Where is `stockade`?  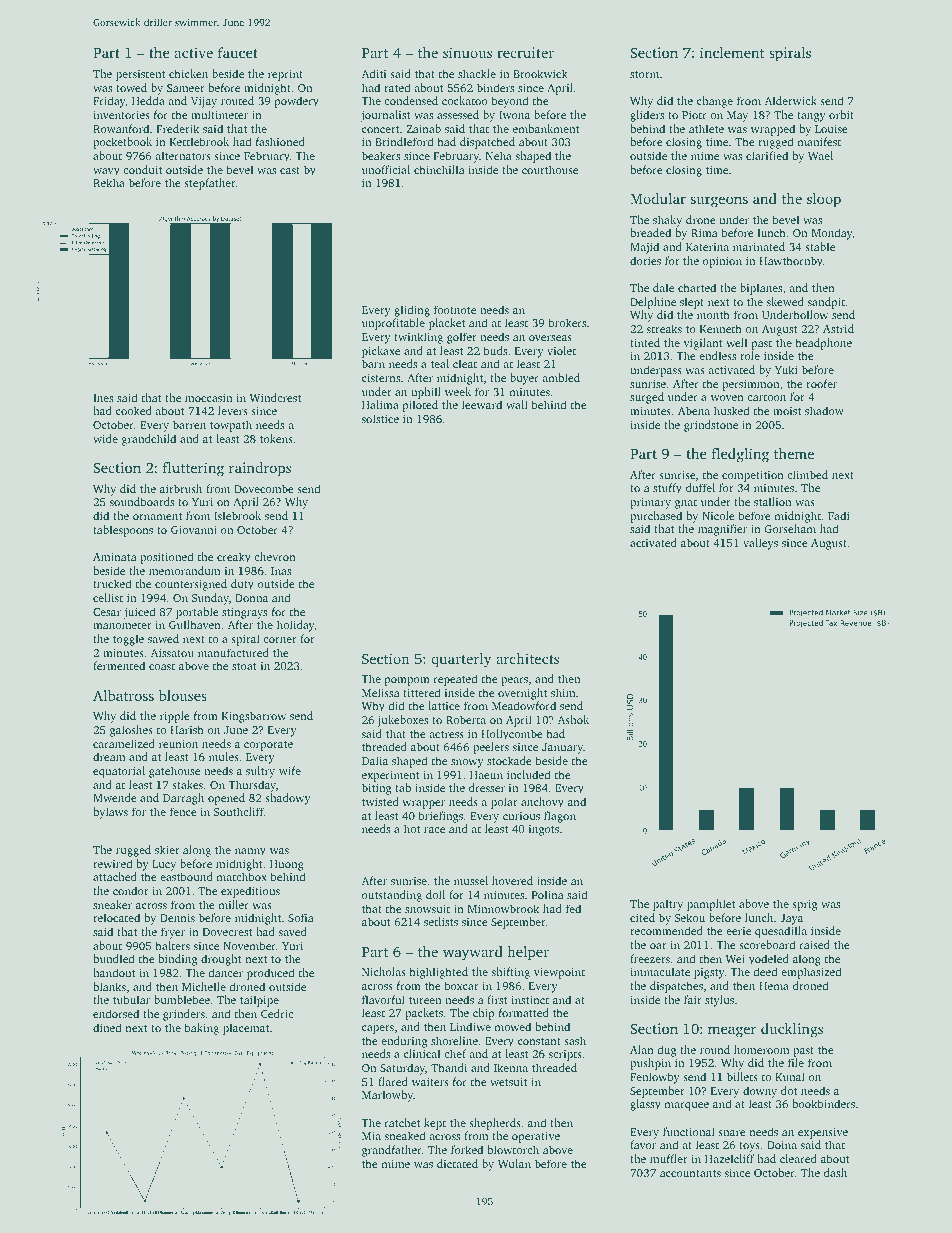 stockade is located at coordinates (509, 760).
